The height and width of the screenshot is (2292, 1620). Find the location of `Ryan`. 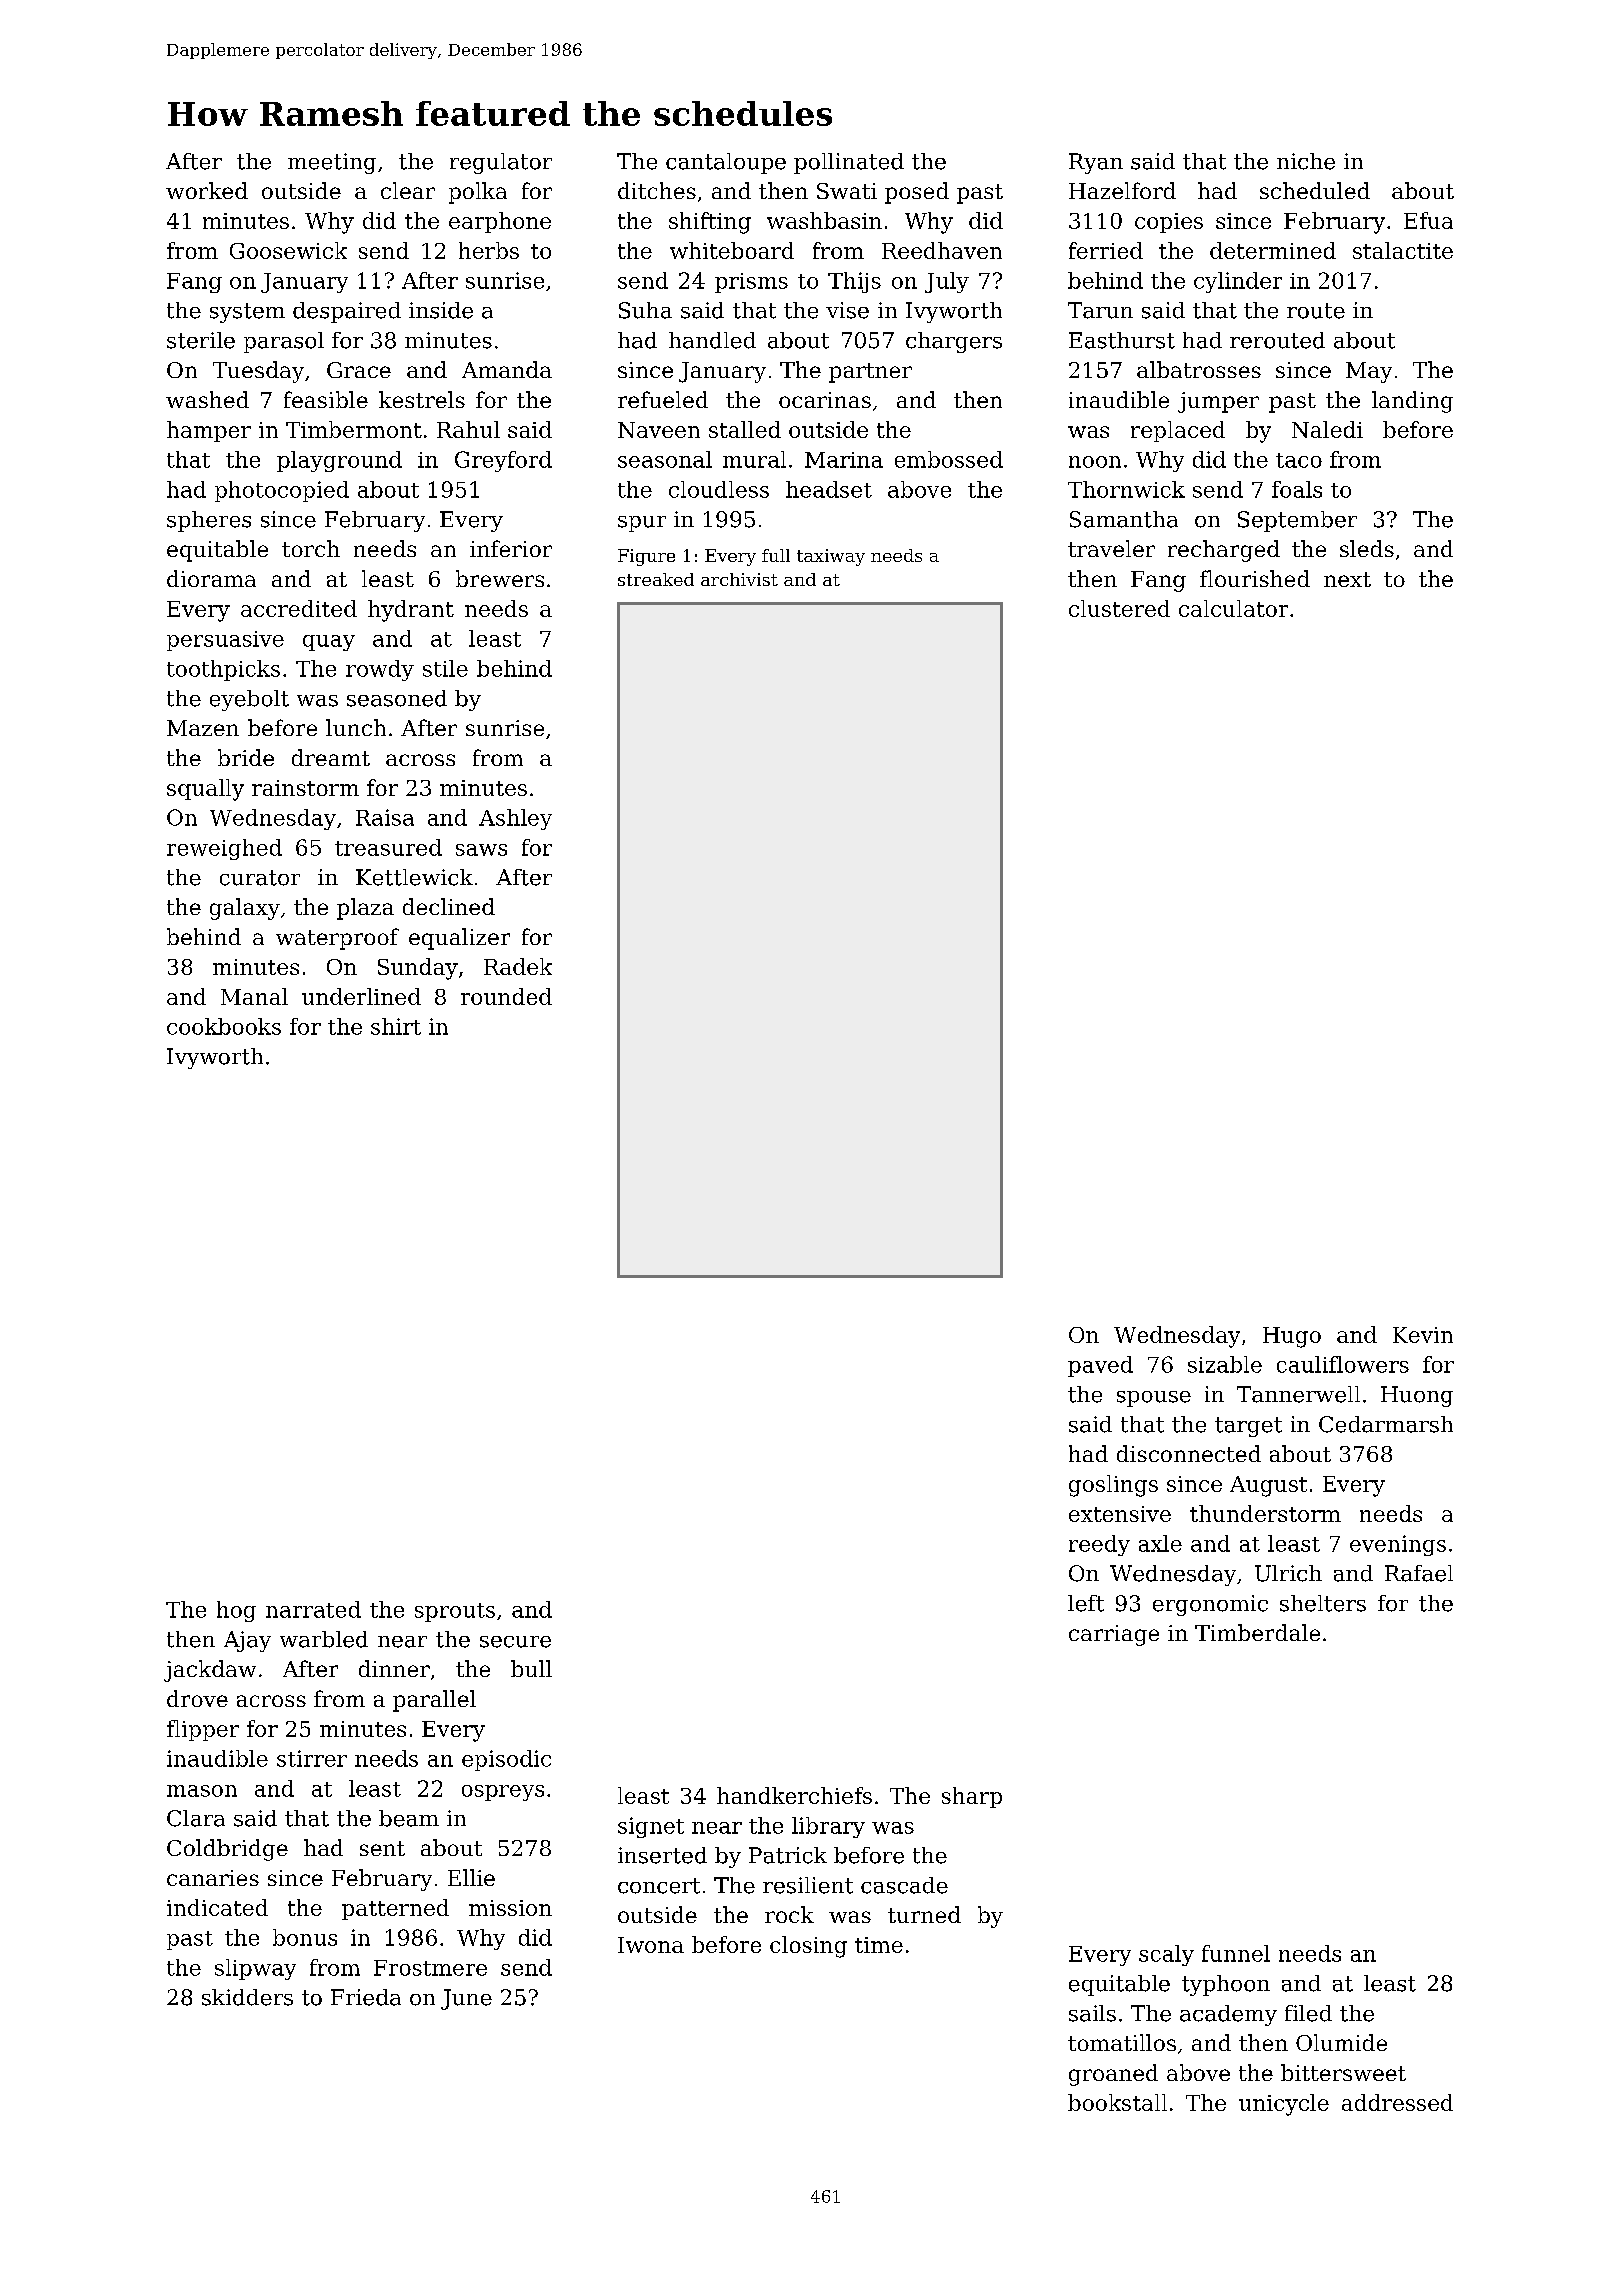

Ryan is located at coordinates (1096, 163).
